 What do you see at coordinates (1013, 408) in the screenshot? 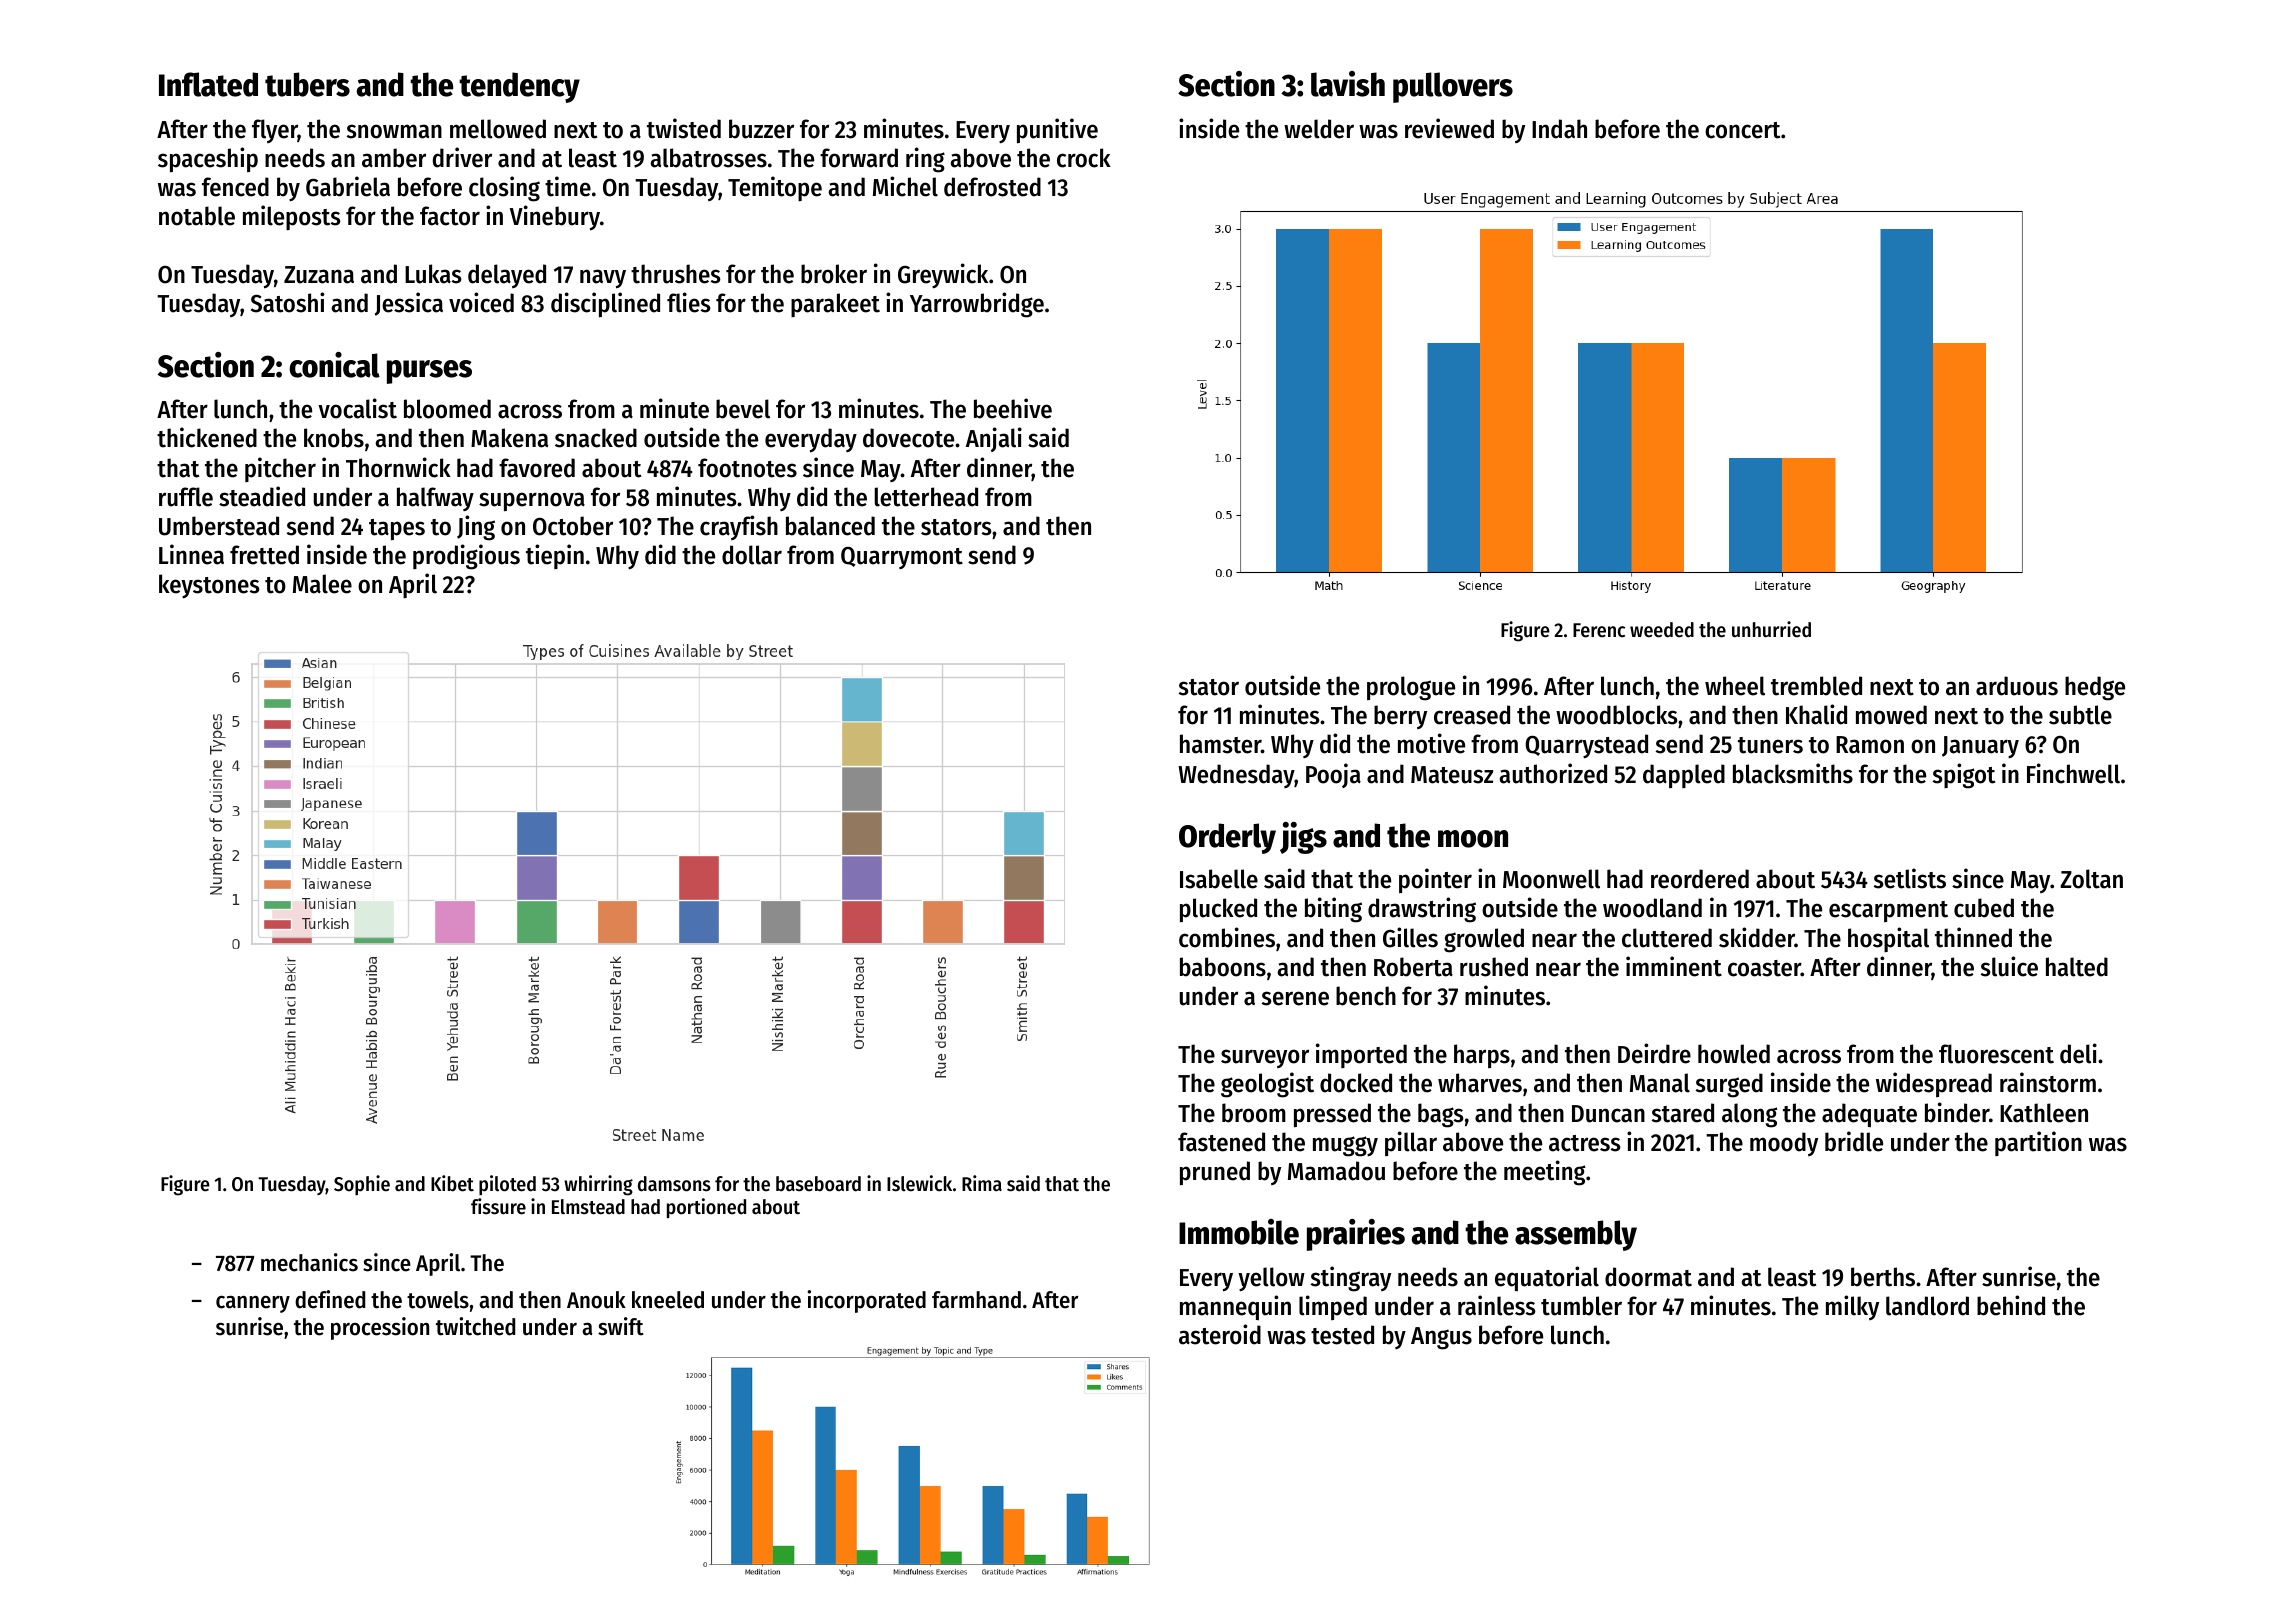
I see `beehive` at bounding box center [1013, 408].
